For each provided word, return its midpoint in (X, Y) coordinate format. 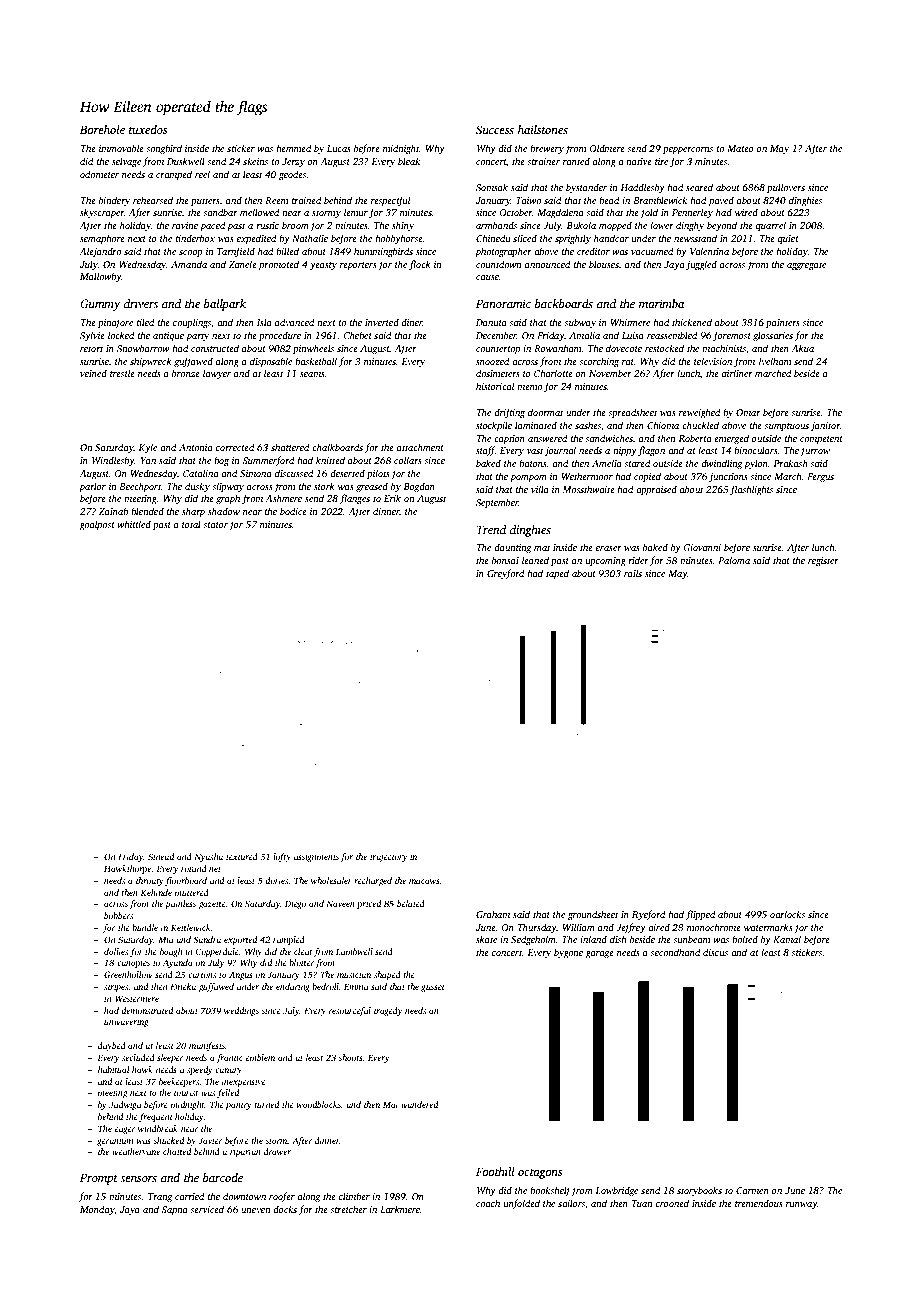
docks (285, 1209)
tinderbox (195, 238)
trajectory (389, 857)
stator (215, 525)
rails (633, 573)
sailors (571, 1203)
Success (495, 129)
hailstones (543, 129)
